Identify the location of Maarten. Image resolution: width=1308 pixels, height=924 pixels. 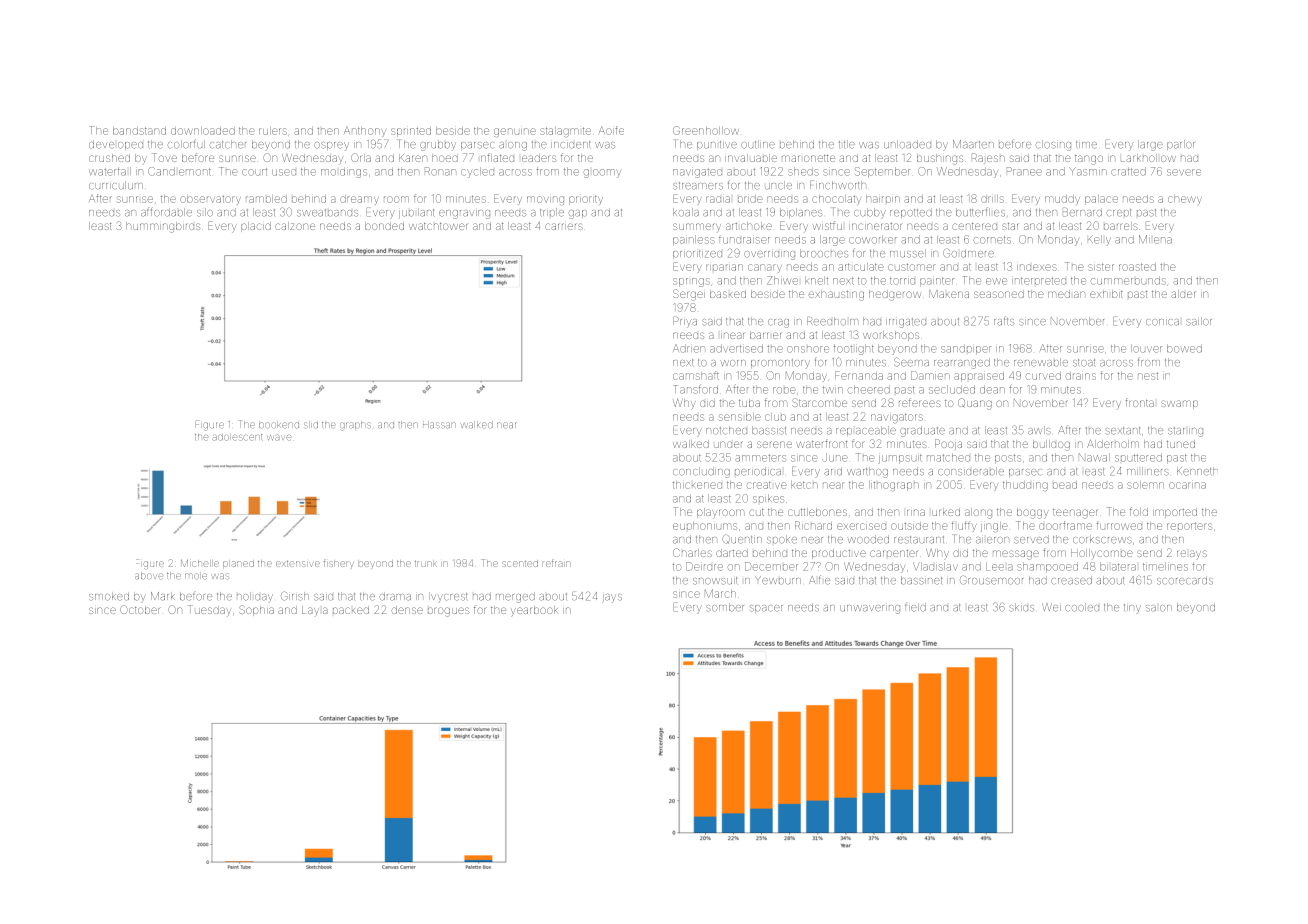
(973, 144).
